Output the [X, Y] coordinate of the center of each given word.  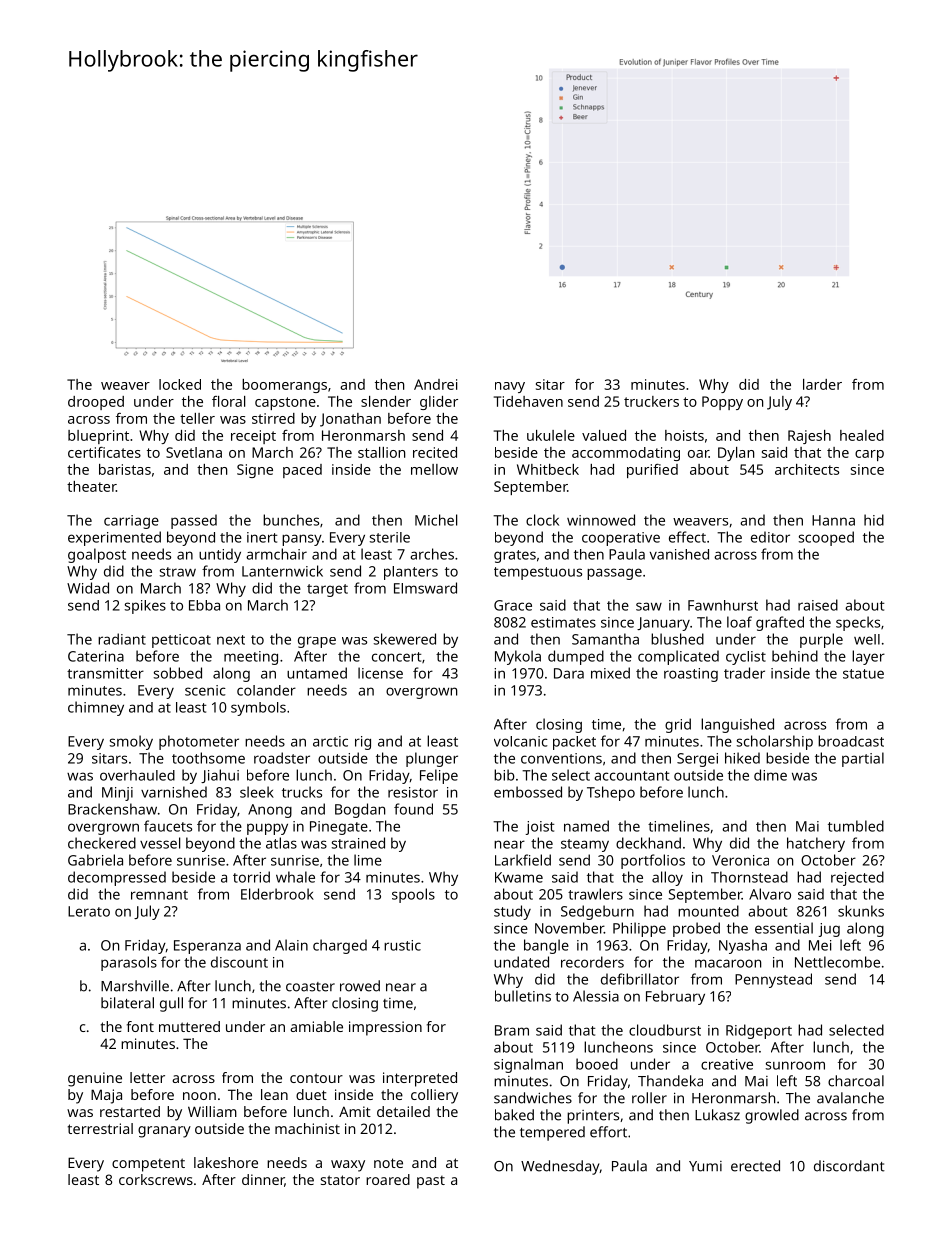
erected [755, 1166]
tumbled [856, 826]
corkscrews [156, 1179]
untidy [220, 555]
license [380, 673]
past [431, 1182]
